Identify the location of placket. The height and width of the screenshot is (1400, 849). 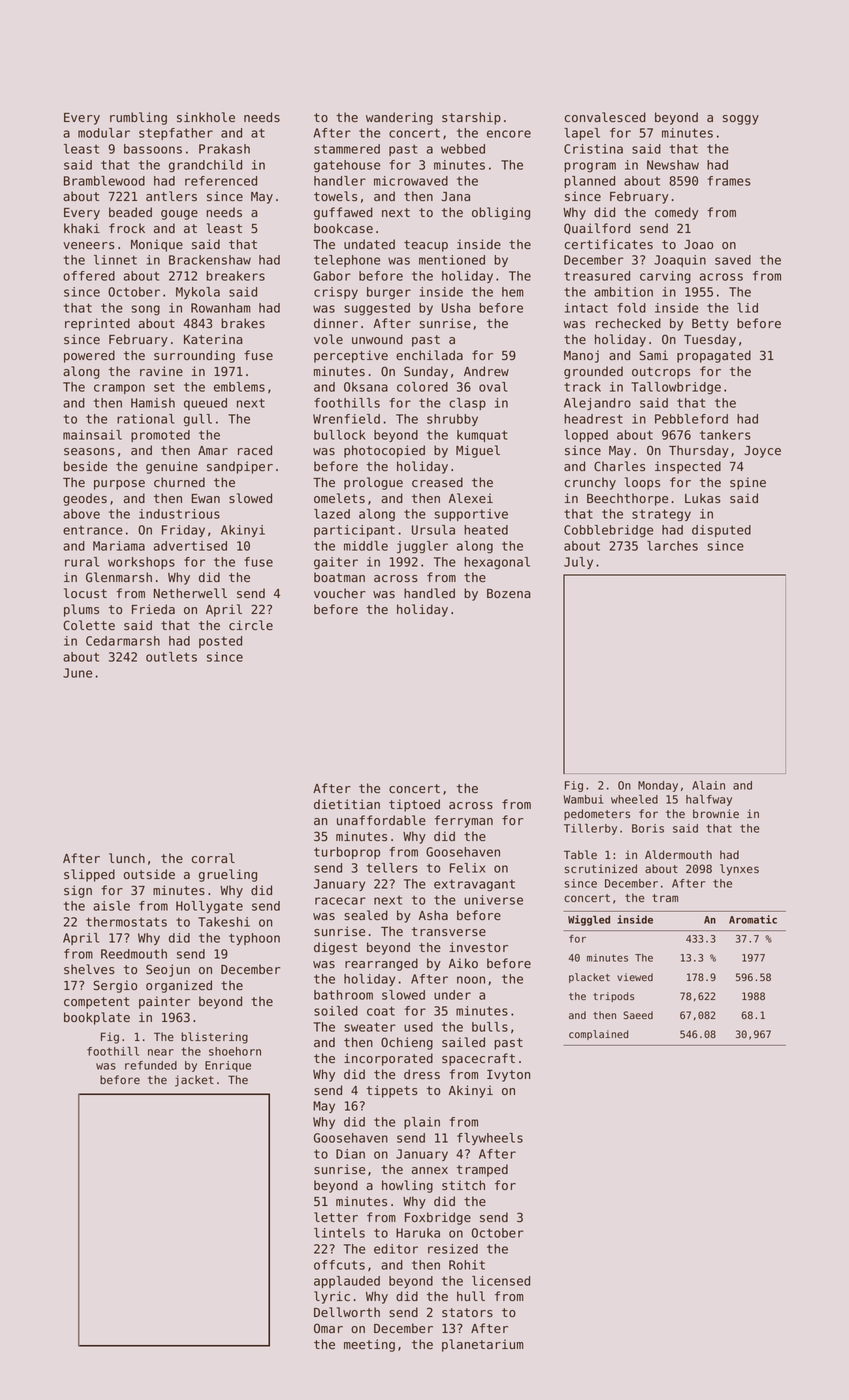
(589, 978).
